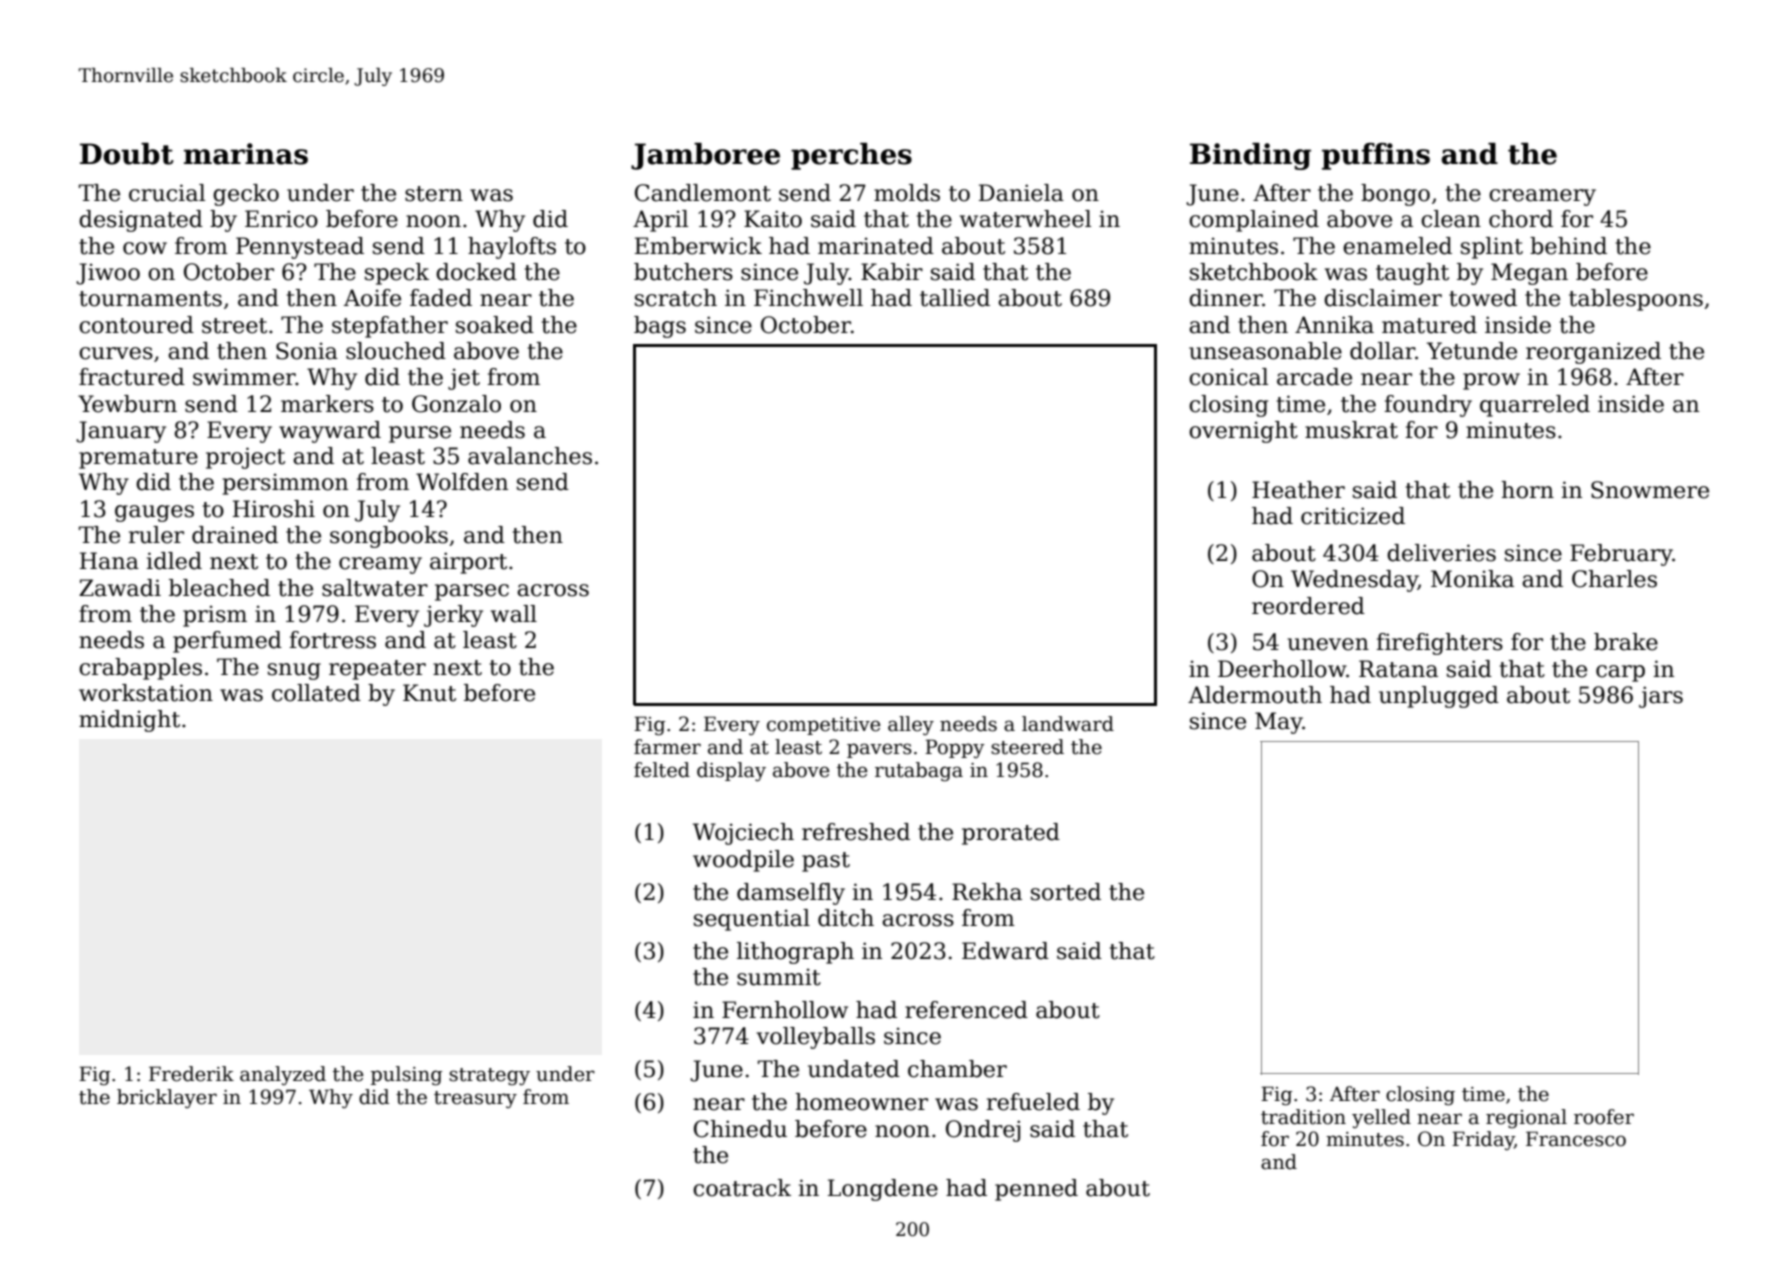 This screenshot has width=1790, height=1265. Describe the element at coordinates (1279, 723) in the screenshot. I see `May` at that location.
